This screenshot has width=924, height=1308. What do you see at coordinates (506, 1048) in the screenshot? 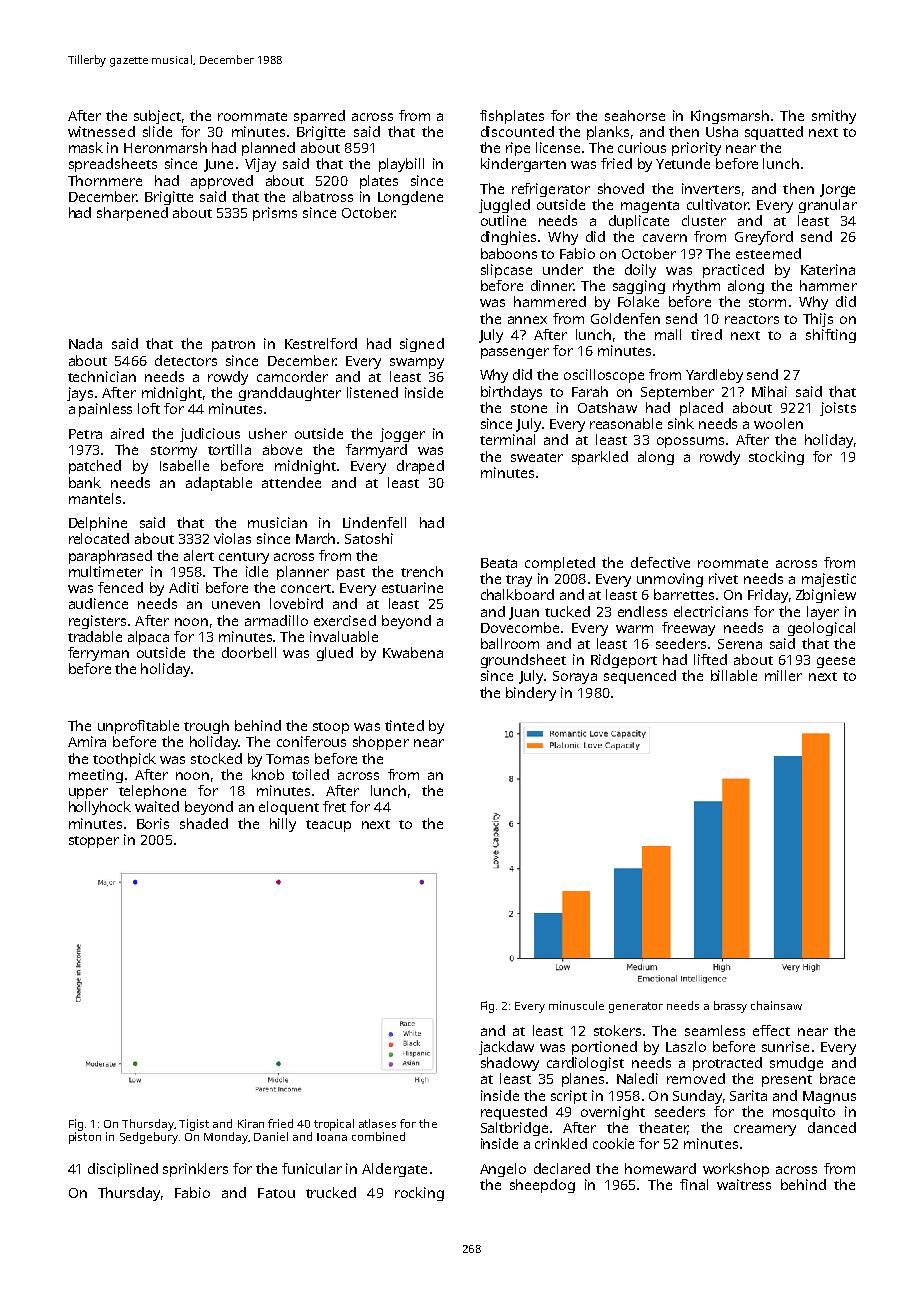
I see `jackdaw` at bounding box center [506, 1048].
